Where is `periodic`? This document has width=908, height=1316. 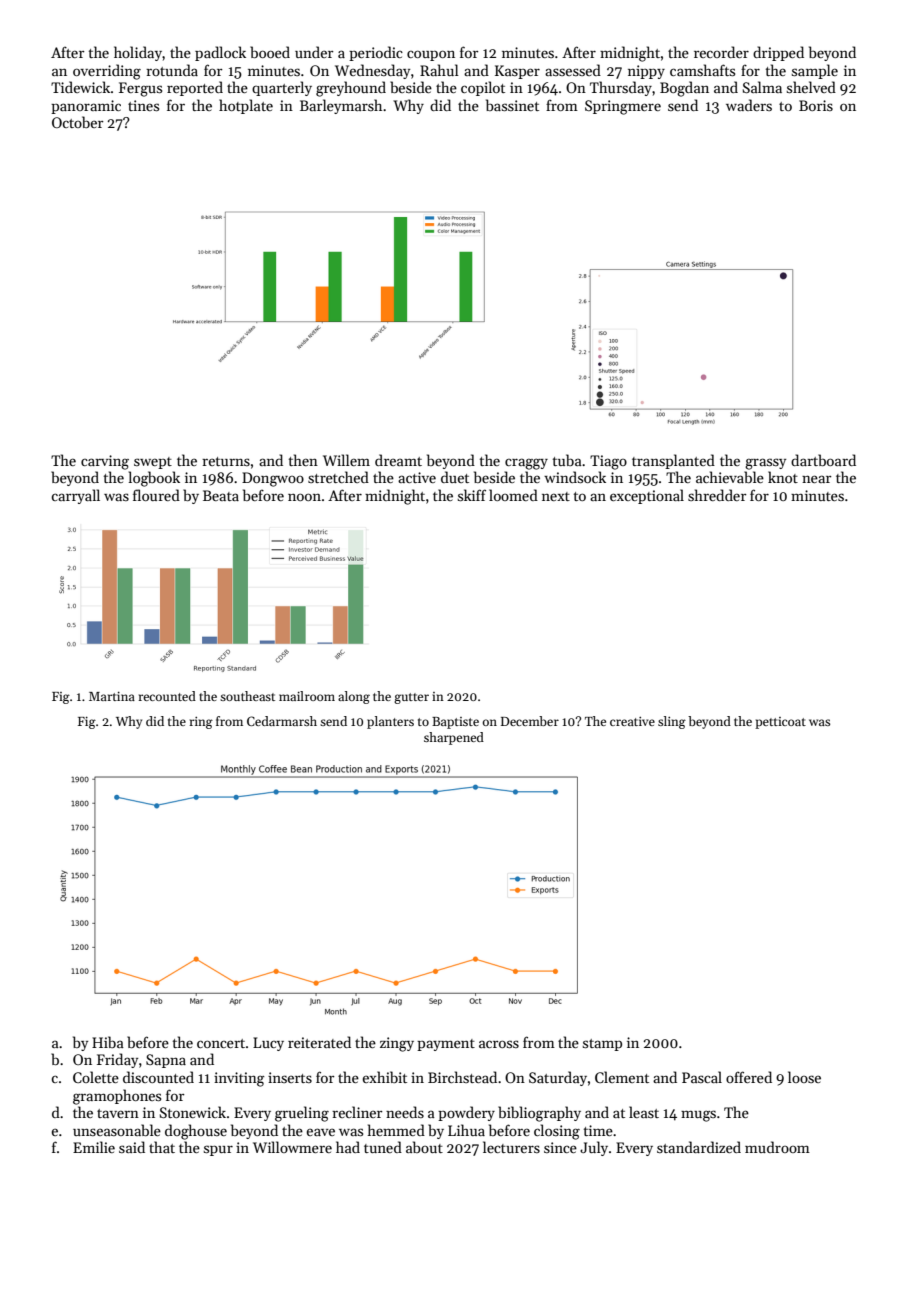 periodic is located at coordinates (376, 53).
